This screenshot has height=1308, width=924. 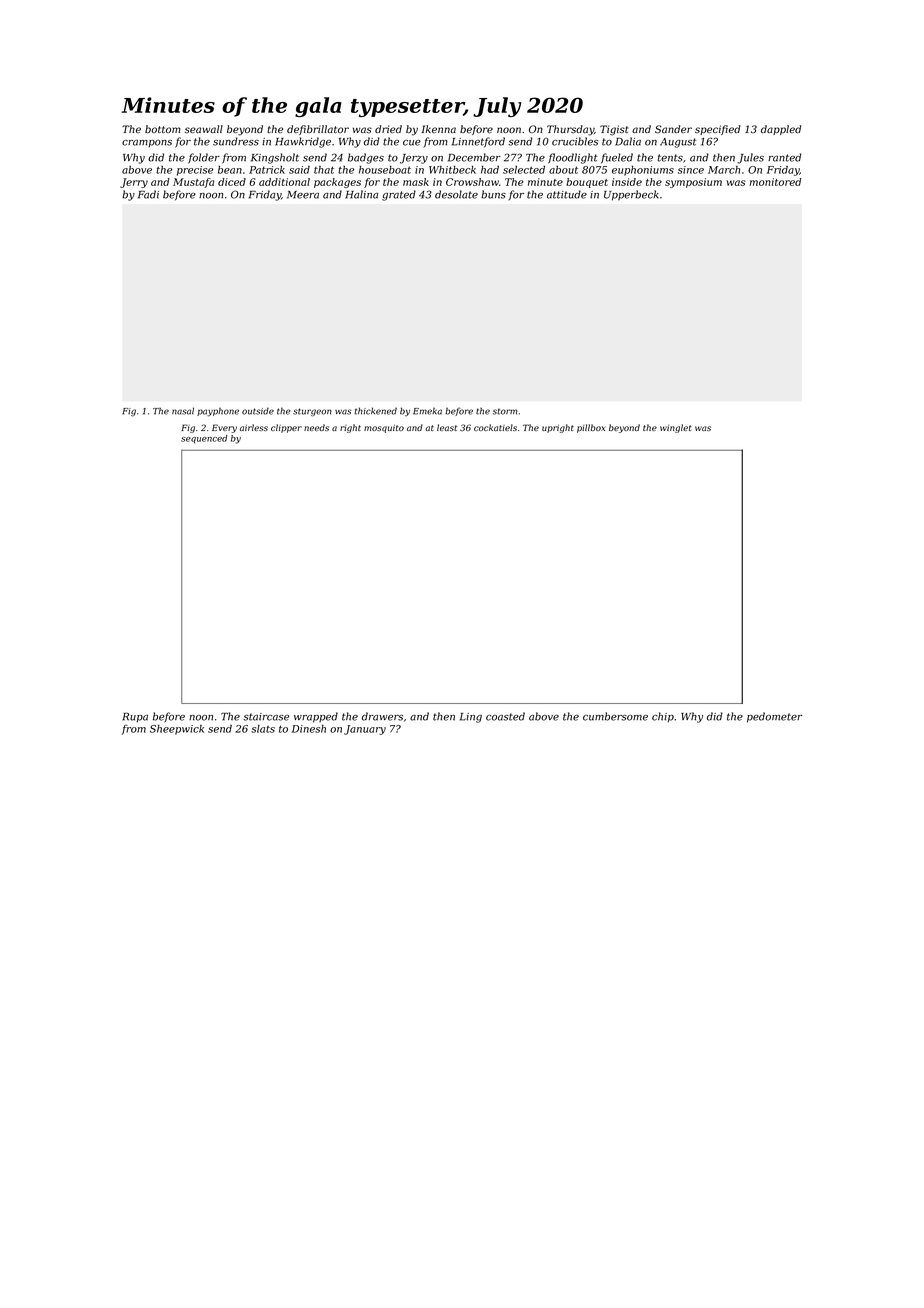 What do you see at coordinates (177, 730) in the screenshot?
I see `Sheepwick` at bounding box center [177, 730].
